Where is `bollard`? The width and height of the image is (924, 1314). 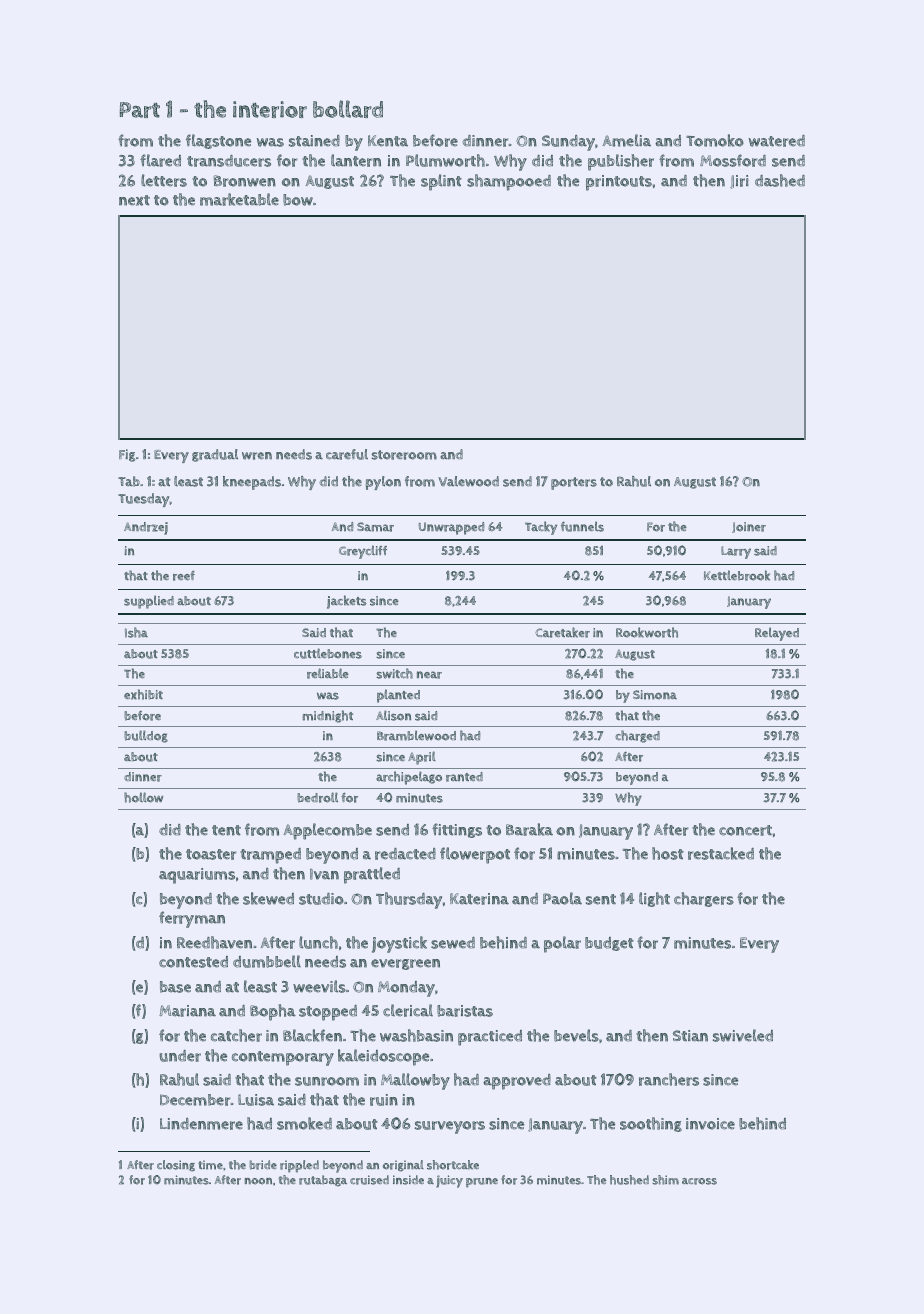 bollard is located at coordinates (348, 109).
